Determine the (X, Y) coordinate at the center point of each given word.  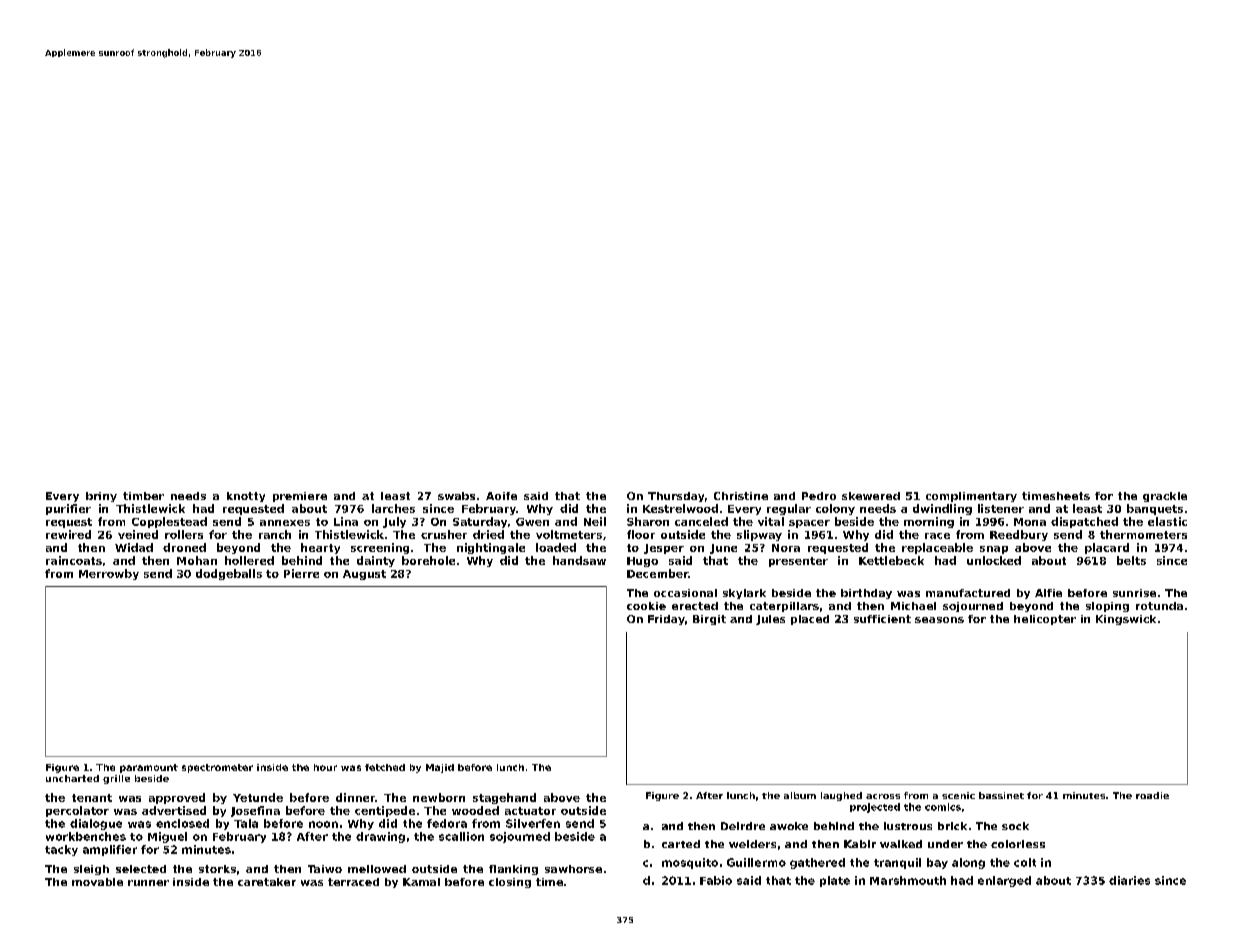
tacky (61, 850)
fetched (385, 767)
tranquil (897, 863)
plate (835, 881)
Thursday (676, 497)
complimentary (971, 497)
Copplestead (169, 522)
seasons (939, 620)
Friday (666, 620)
